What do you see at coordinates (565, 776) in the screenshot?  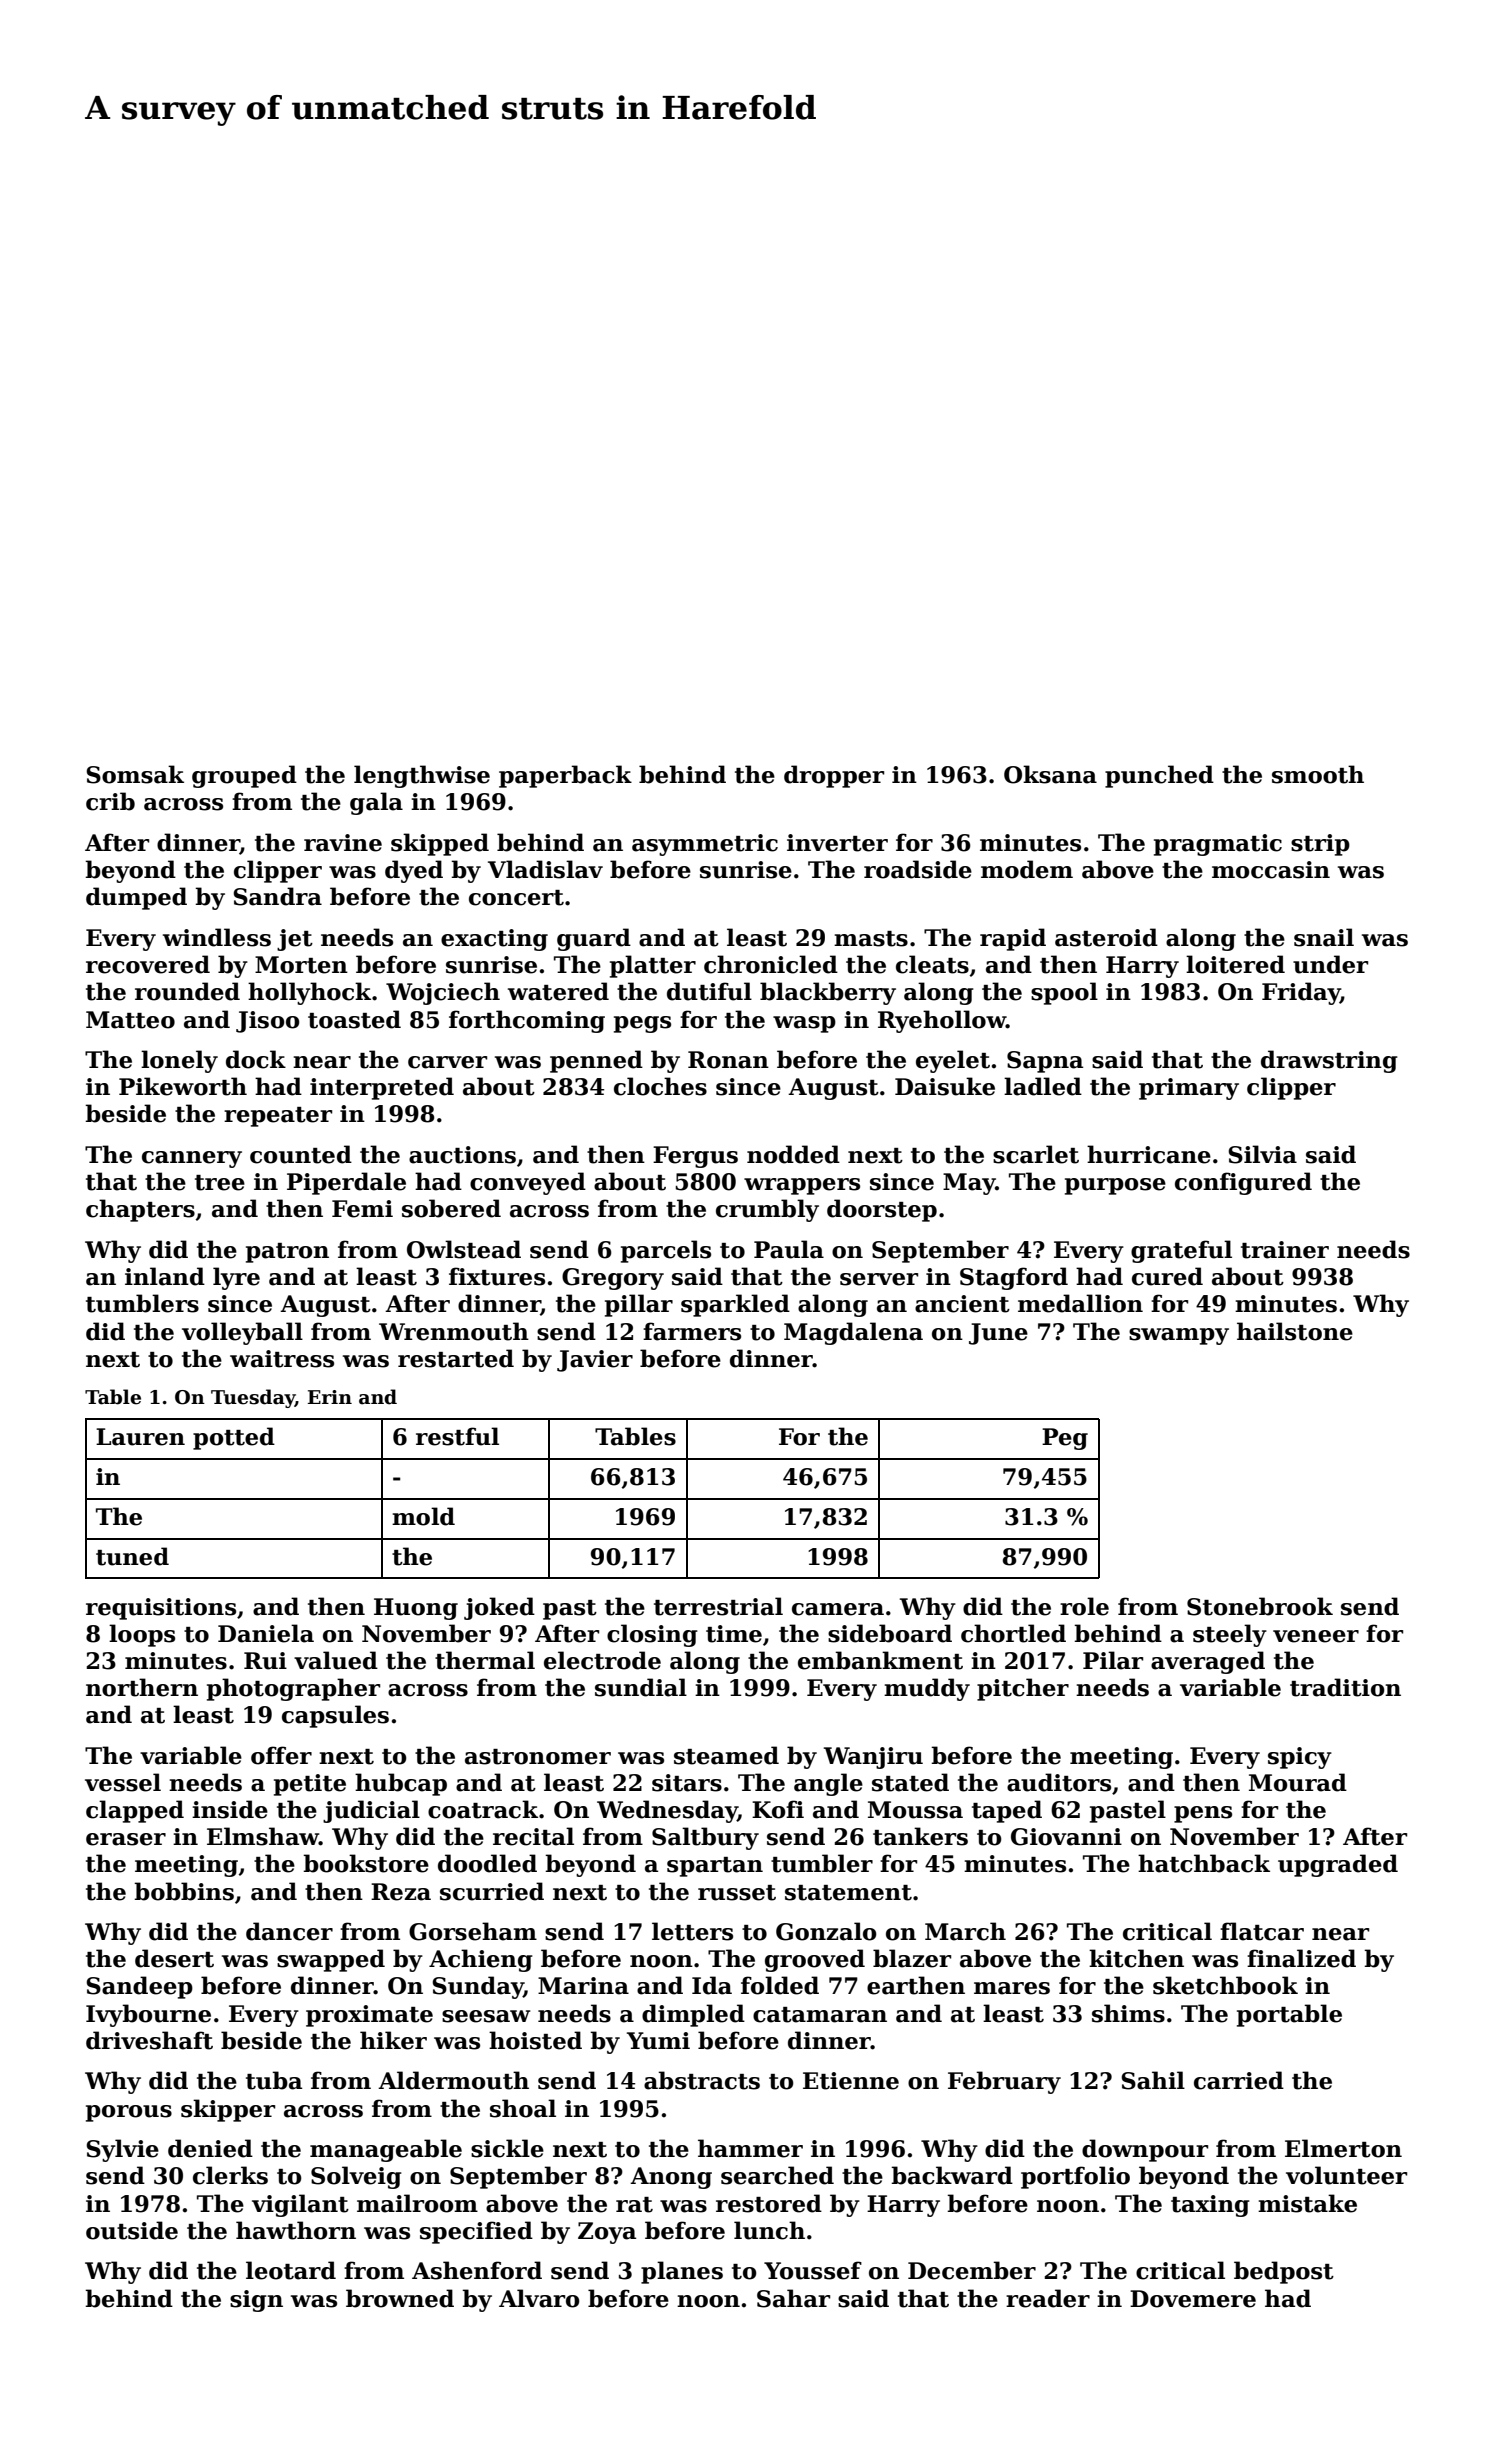 I see `paperback` at bounding box center [565, 776].
